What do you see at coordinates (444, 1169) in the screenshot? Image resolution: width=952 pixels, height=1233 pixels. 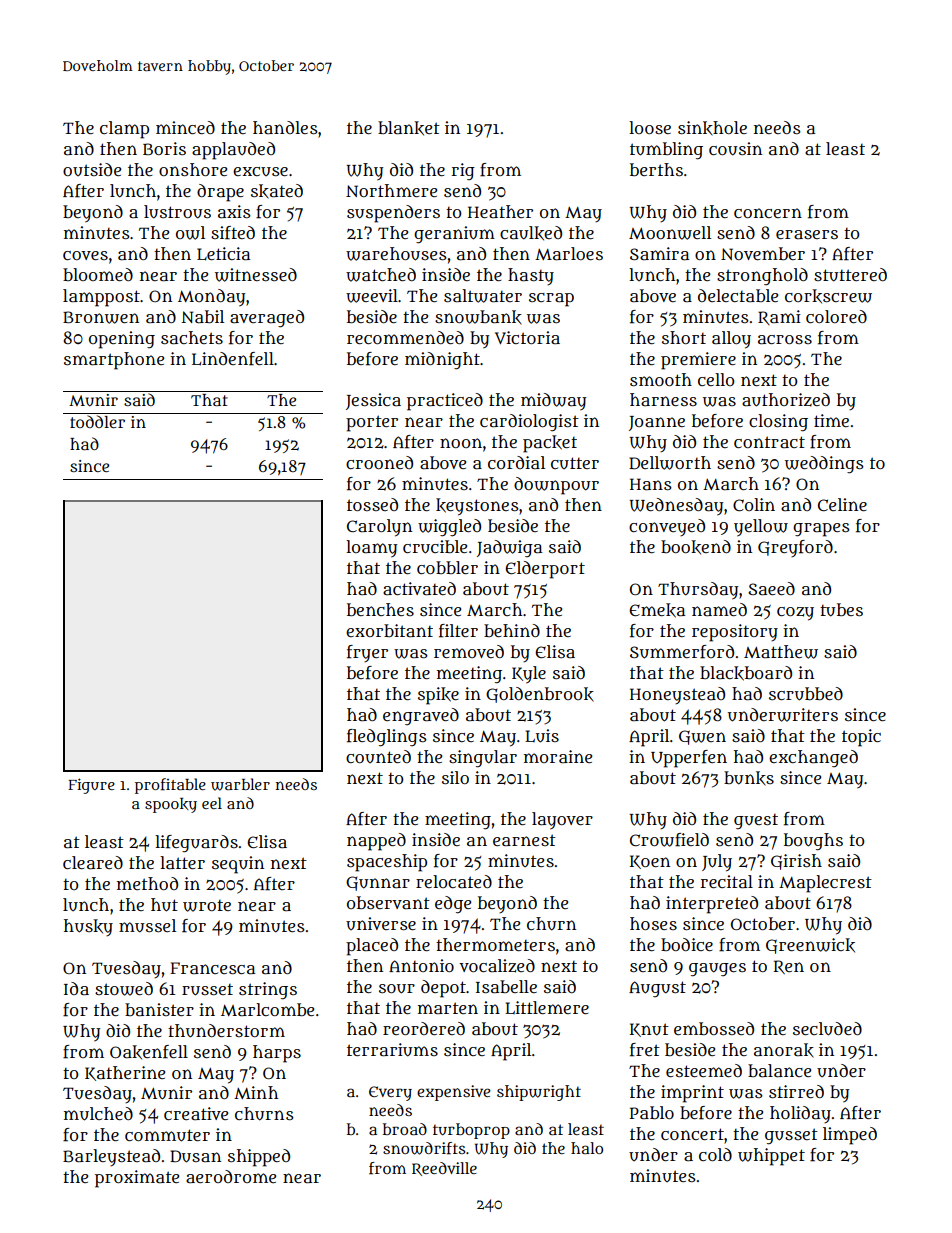 I see `Reedville` at bounding box center [444, 1169].
